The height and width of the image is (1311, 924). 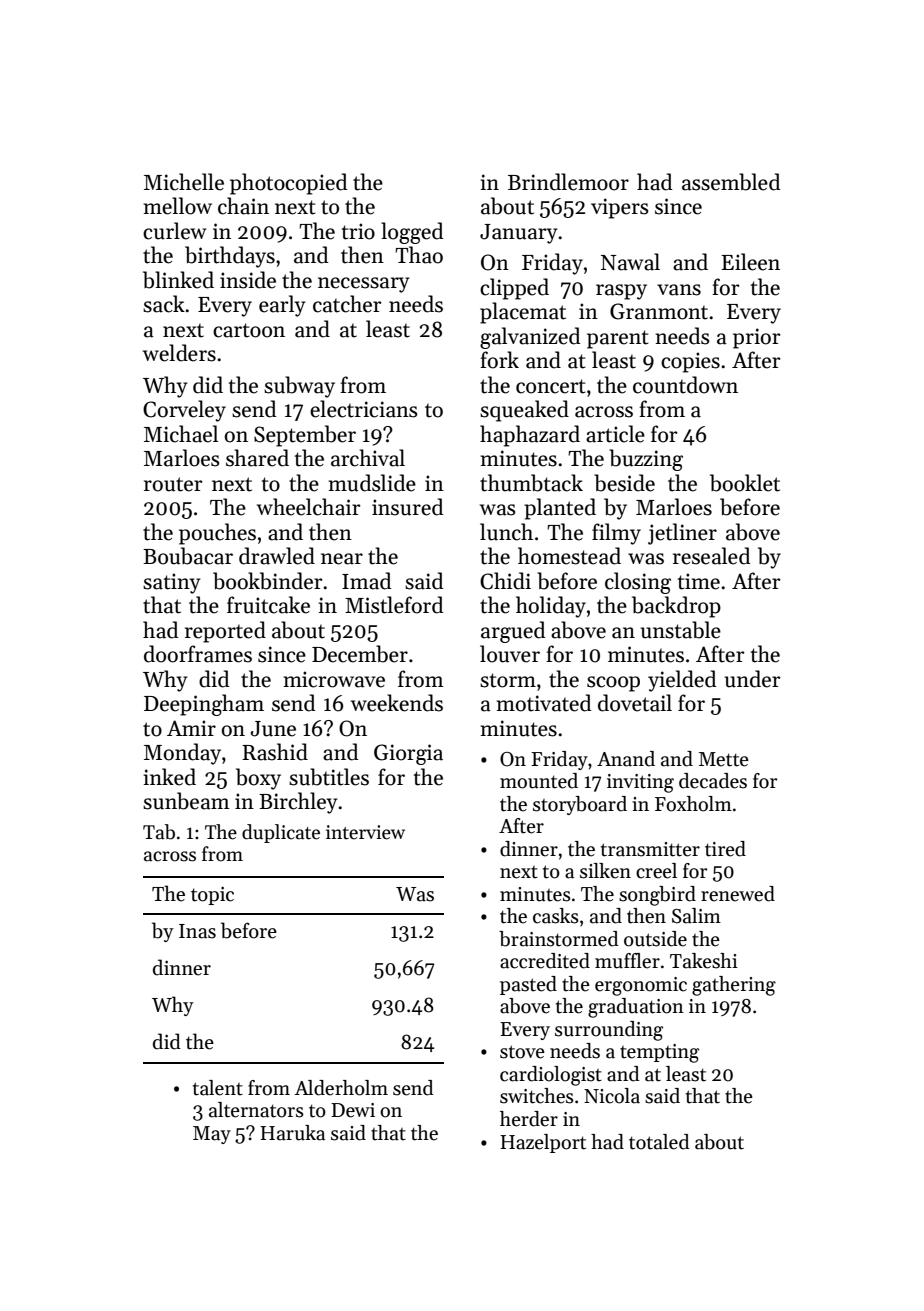 I want to click on louver, so click(x=510, y=654).
